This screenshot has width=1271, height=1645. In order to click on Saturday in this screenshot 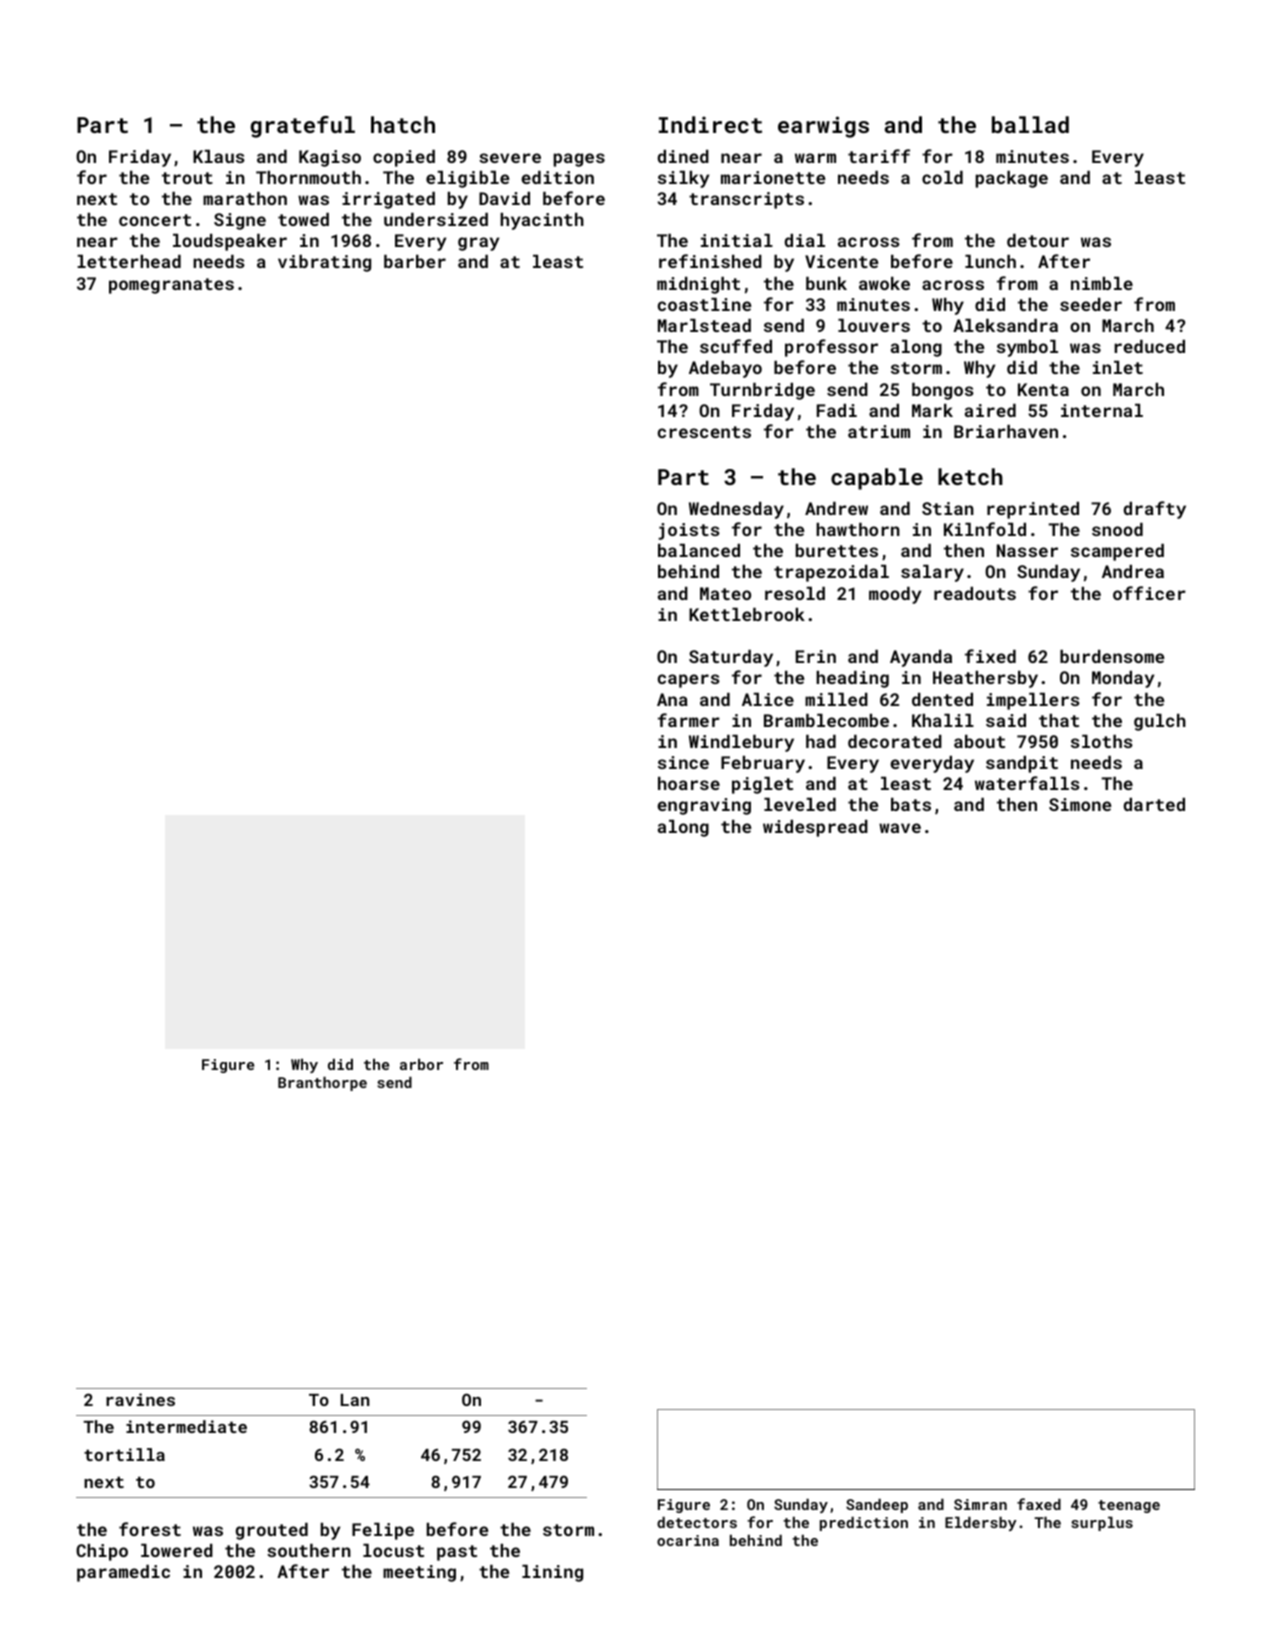, I will do `click(731, 658)`.
